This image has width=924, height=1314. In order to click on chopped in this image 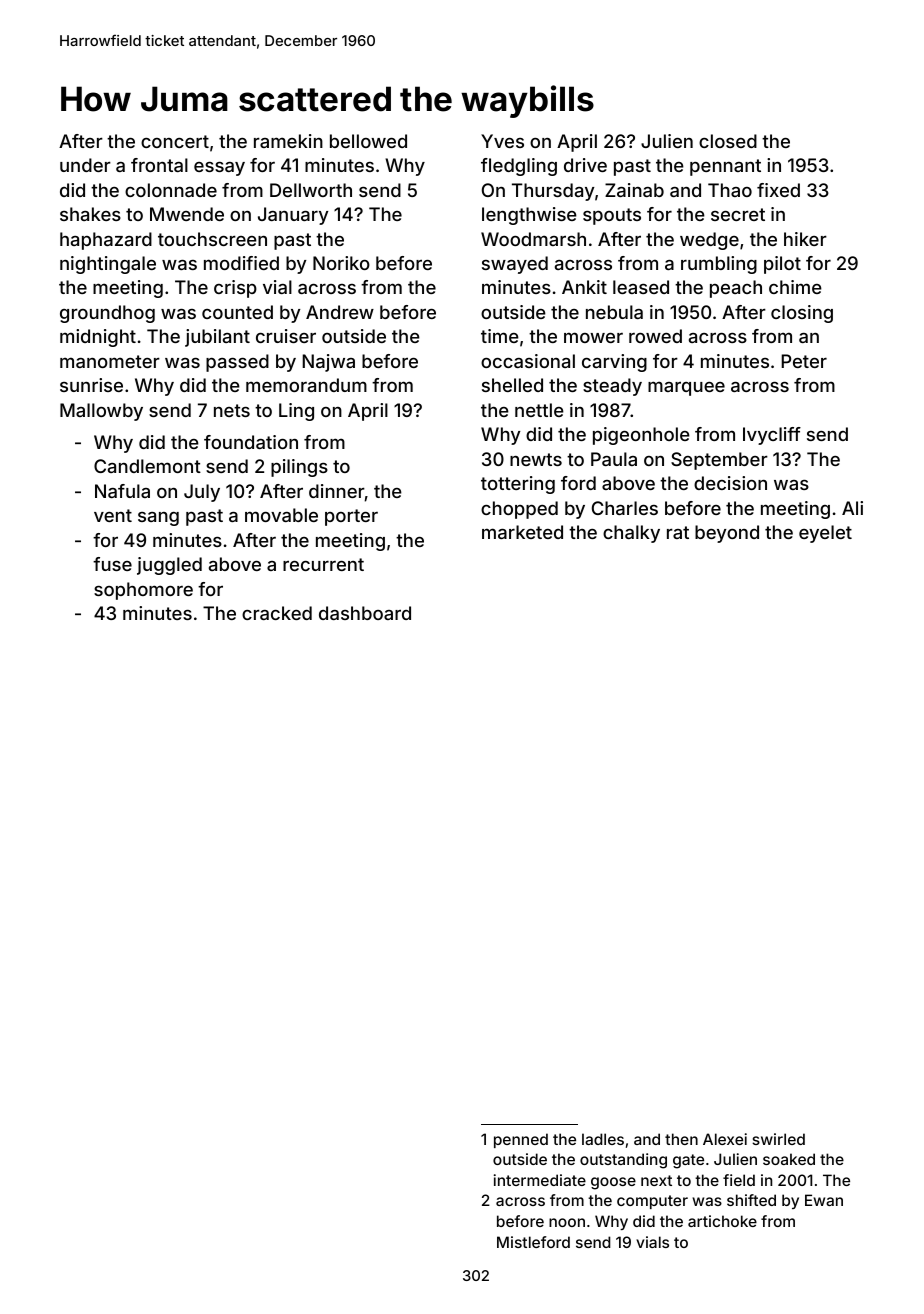, I will do `click(519, 510)`.
